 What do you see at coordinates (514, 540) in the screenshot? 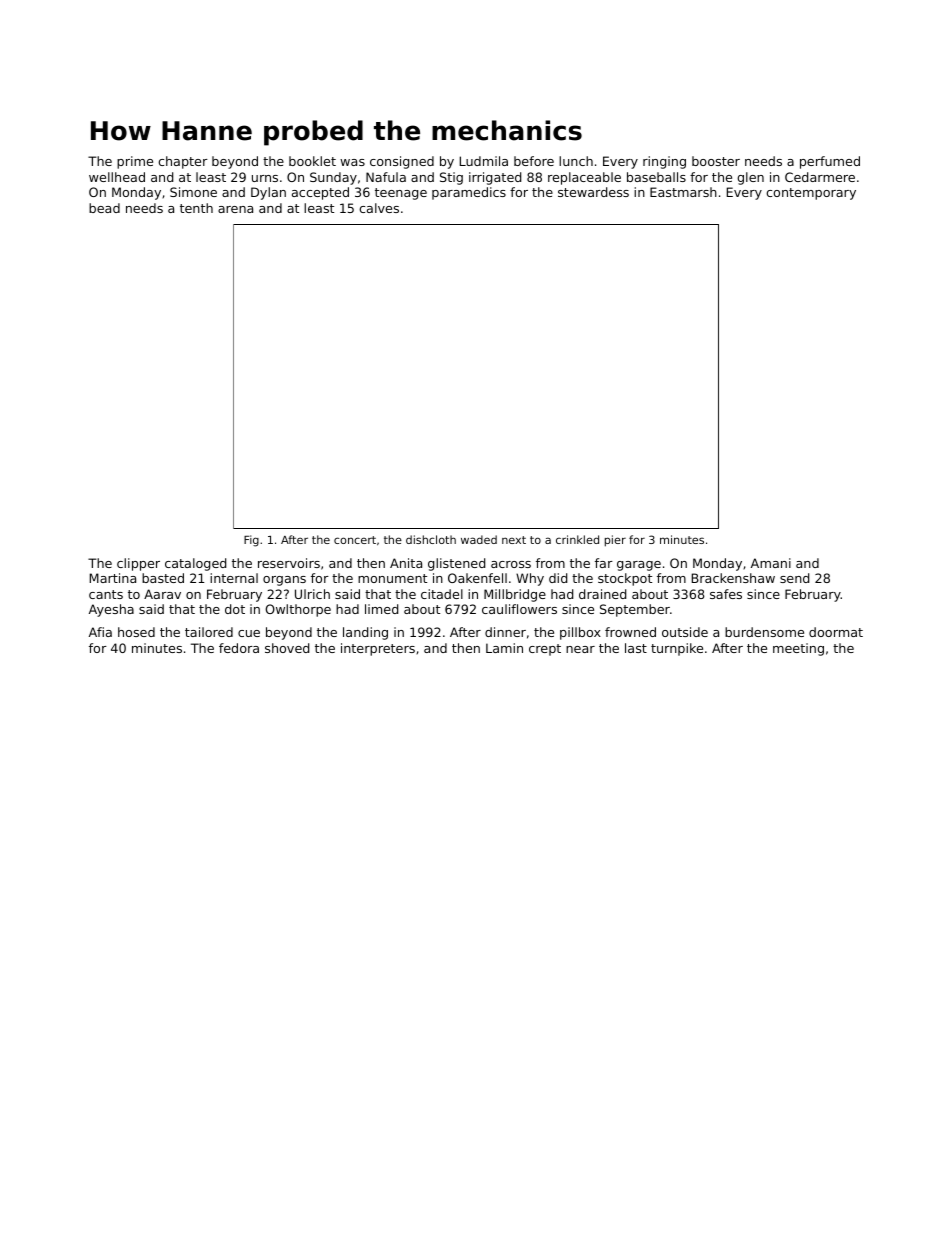
I see `next` at bounding box center [514, 540].
